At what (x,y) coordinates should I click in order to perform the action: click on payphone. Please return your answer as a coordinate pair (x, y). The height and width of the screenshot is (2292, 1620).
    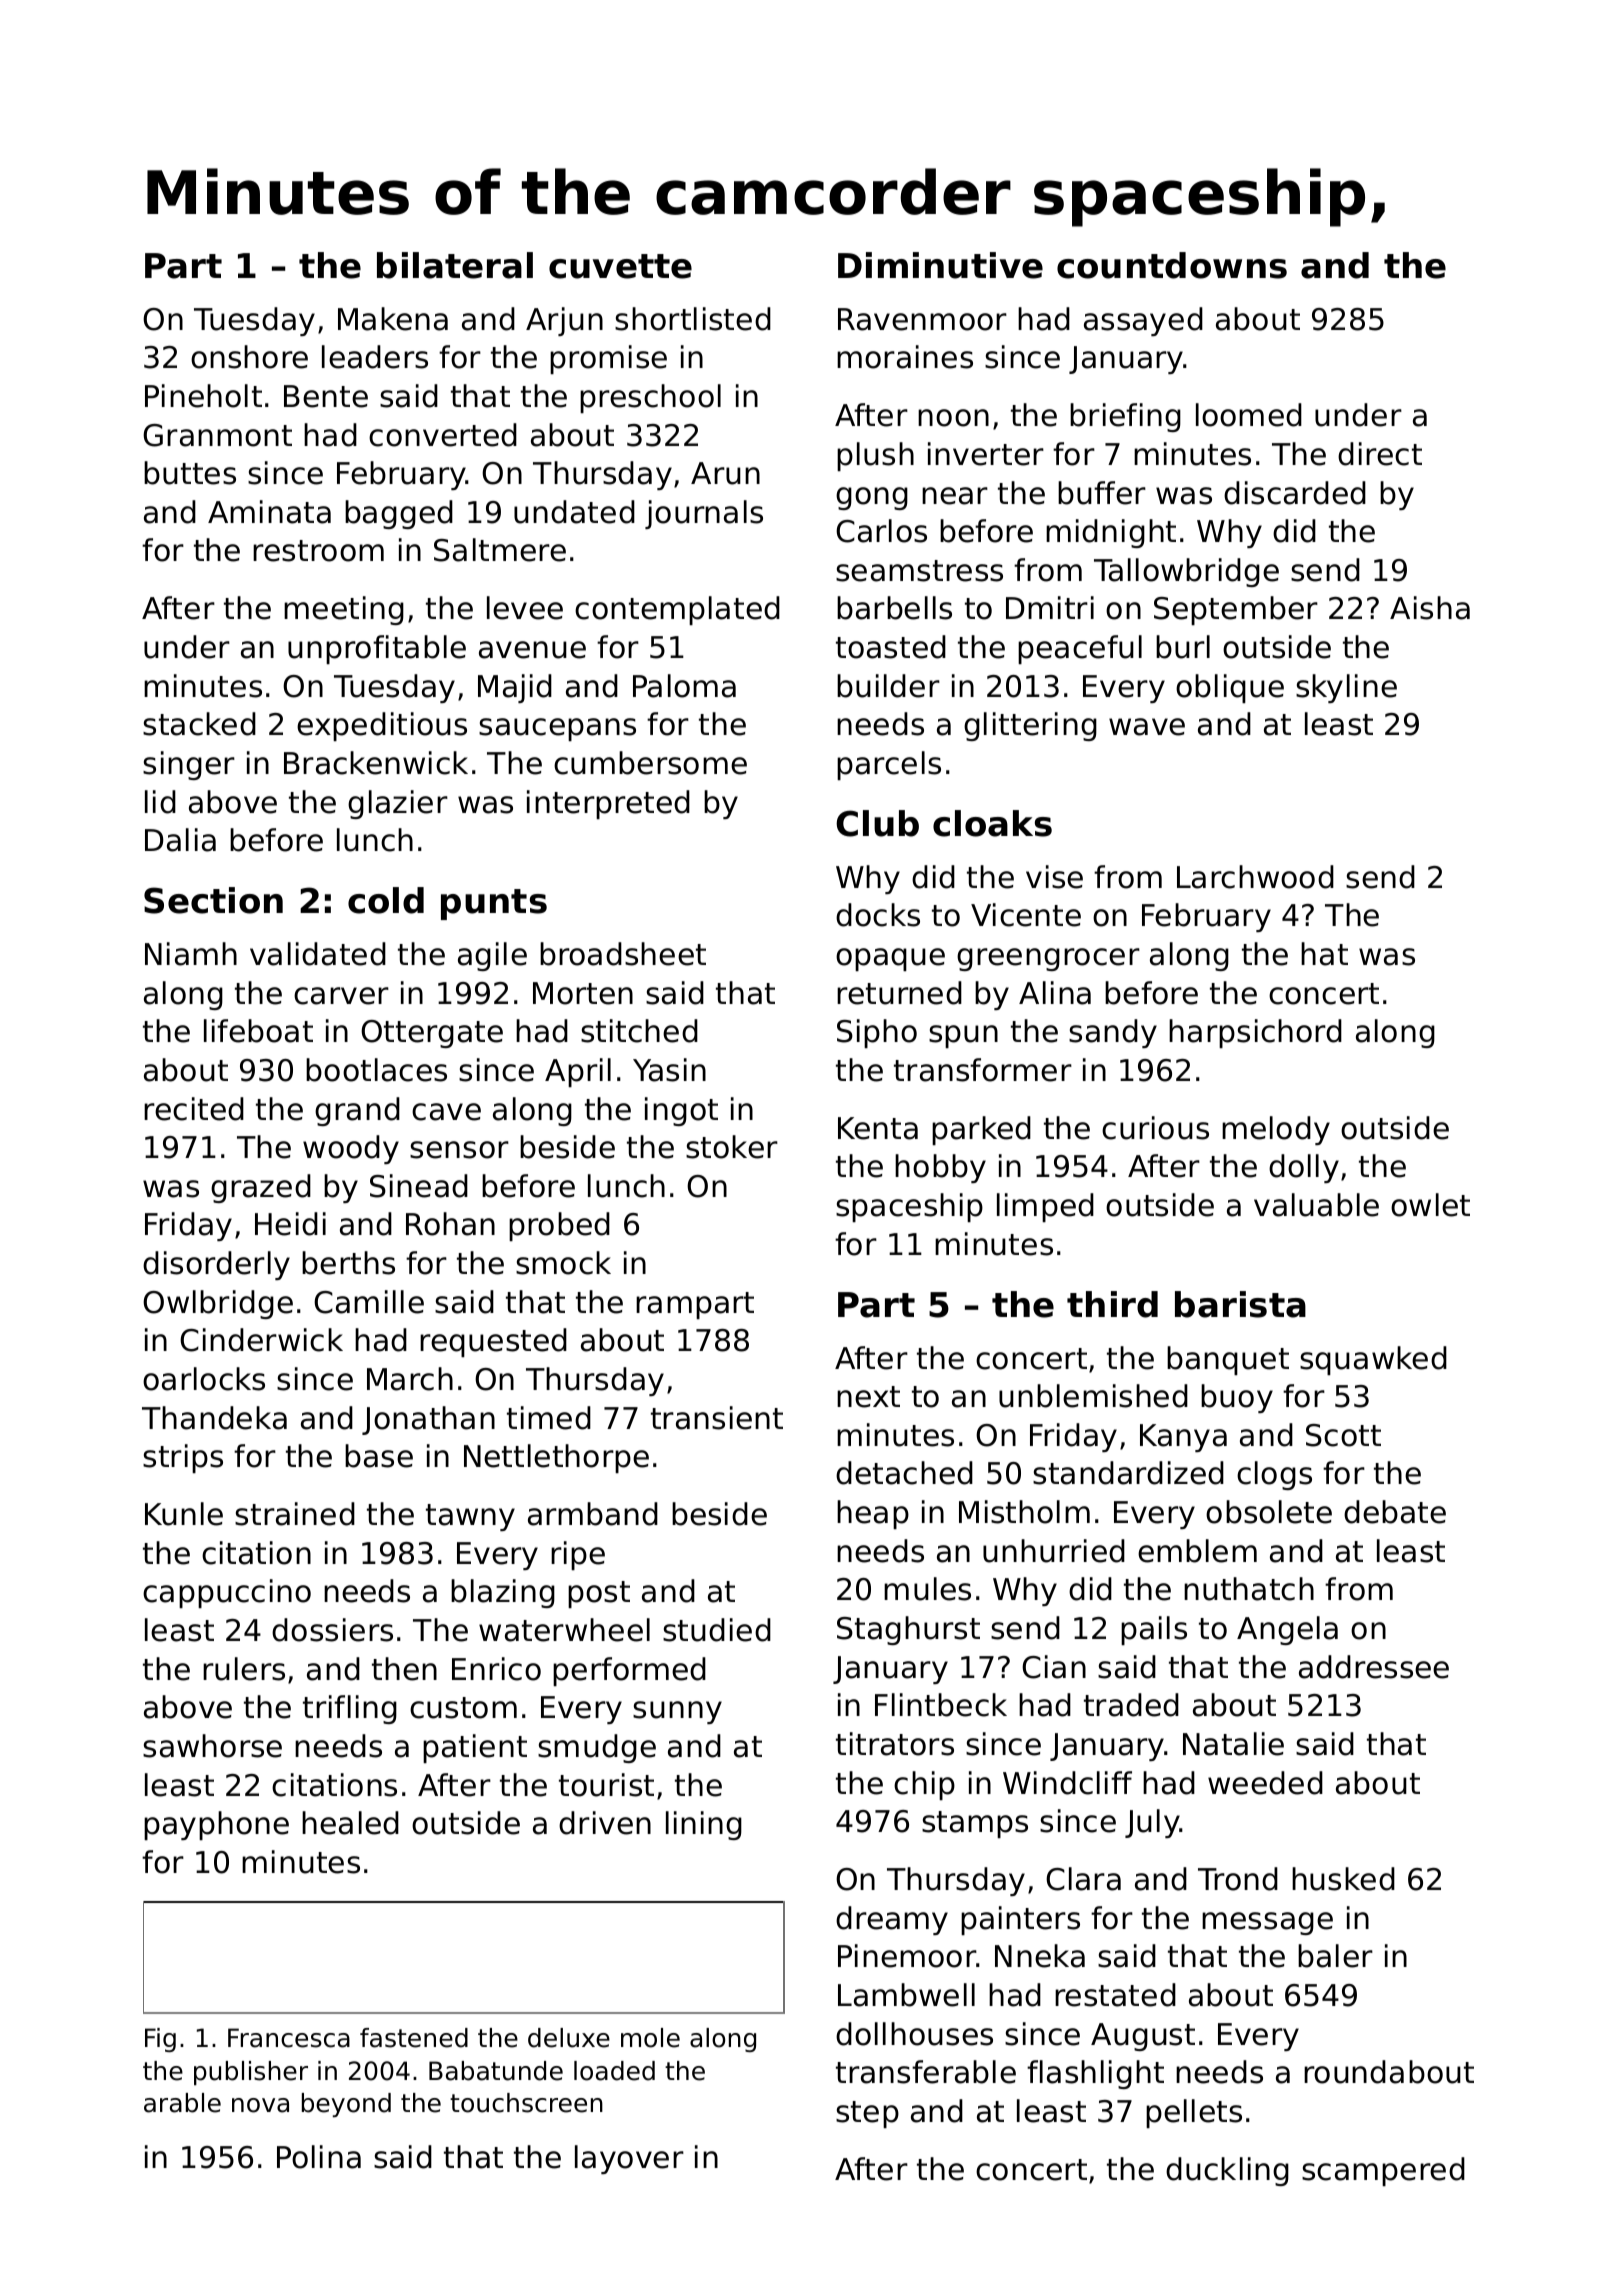
    Looking at the image, I should click on (216, 1825).
